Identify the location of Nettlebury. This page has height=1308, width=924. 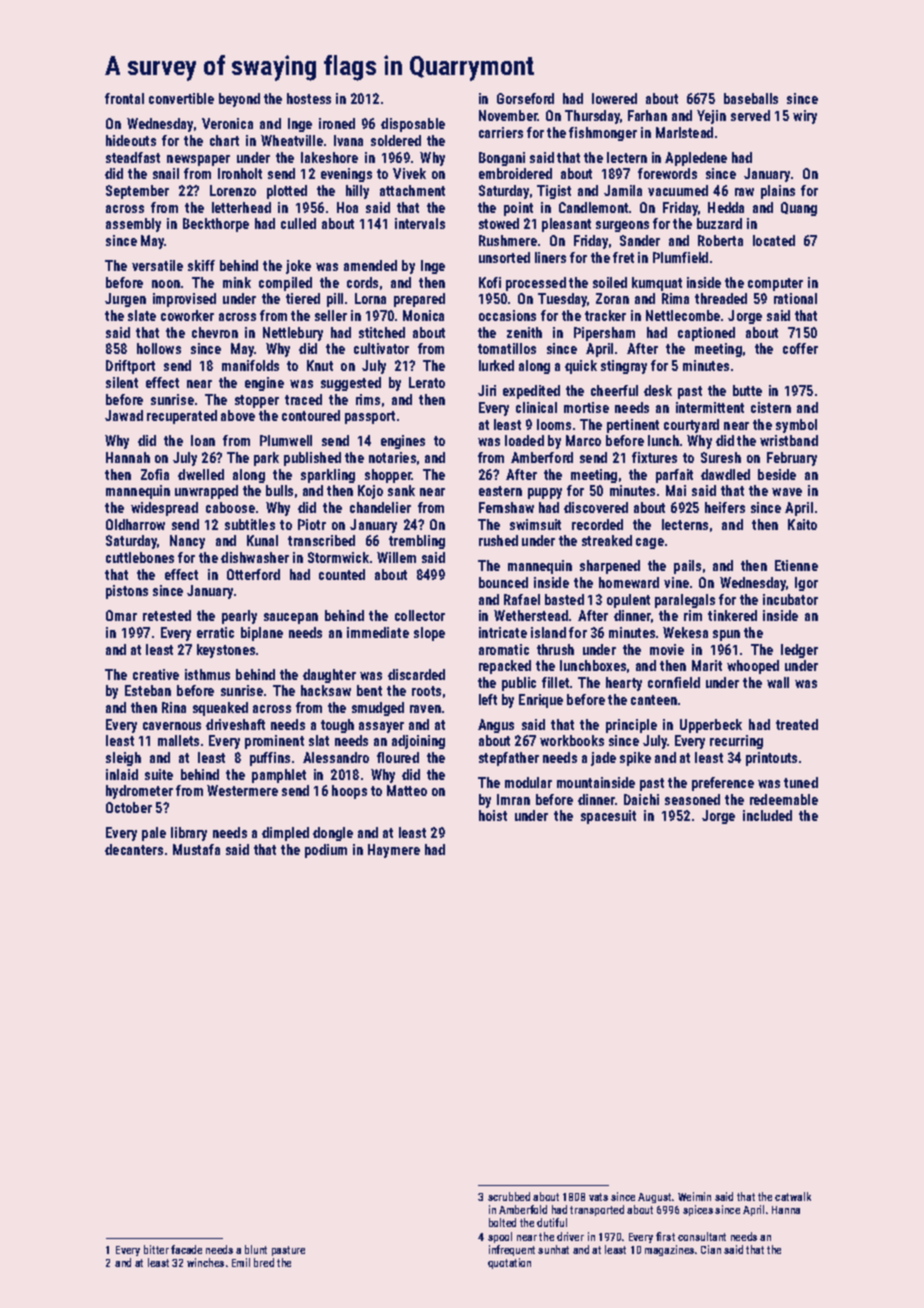
(293, 334).
